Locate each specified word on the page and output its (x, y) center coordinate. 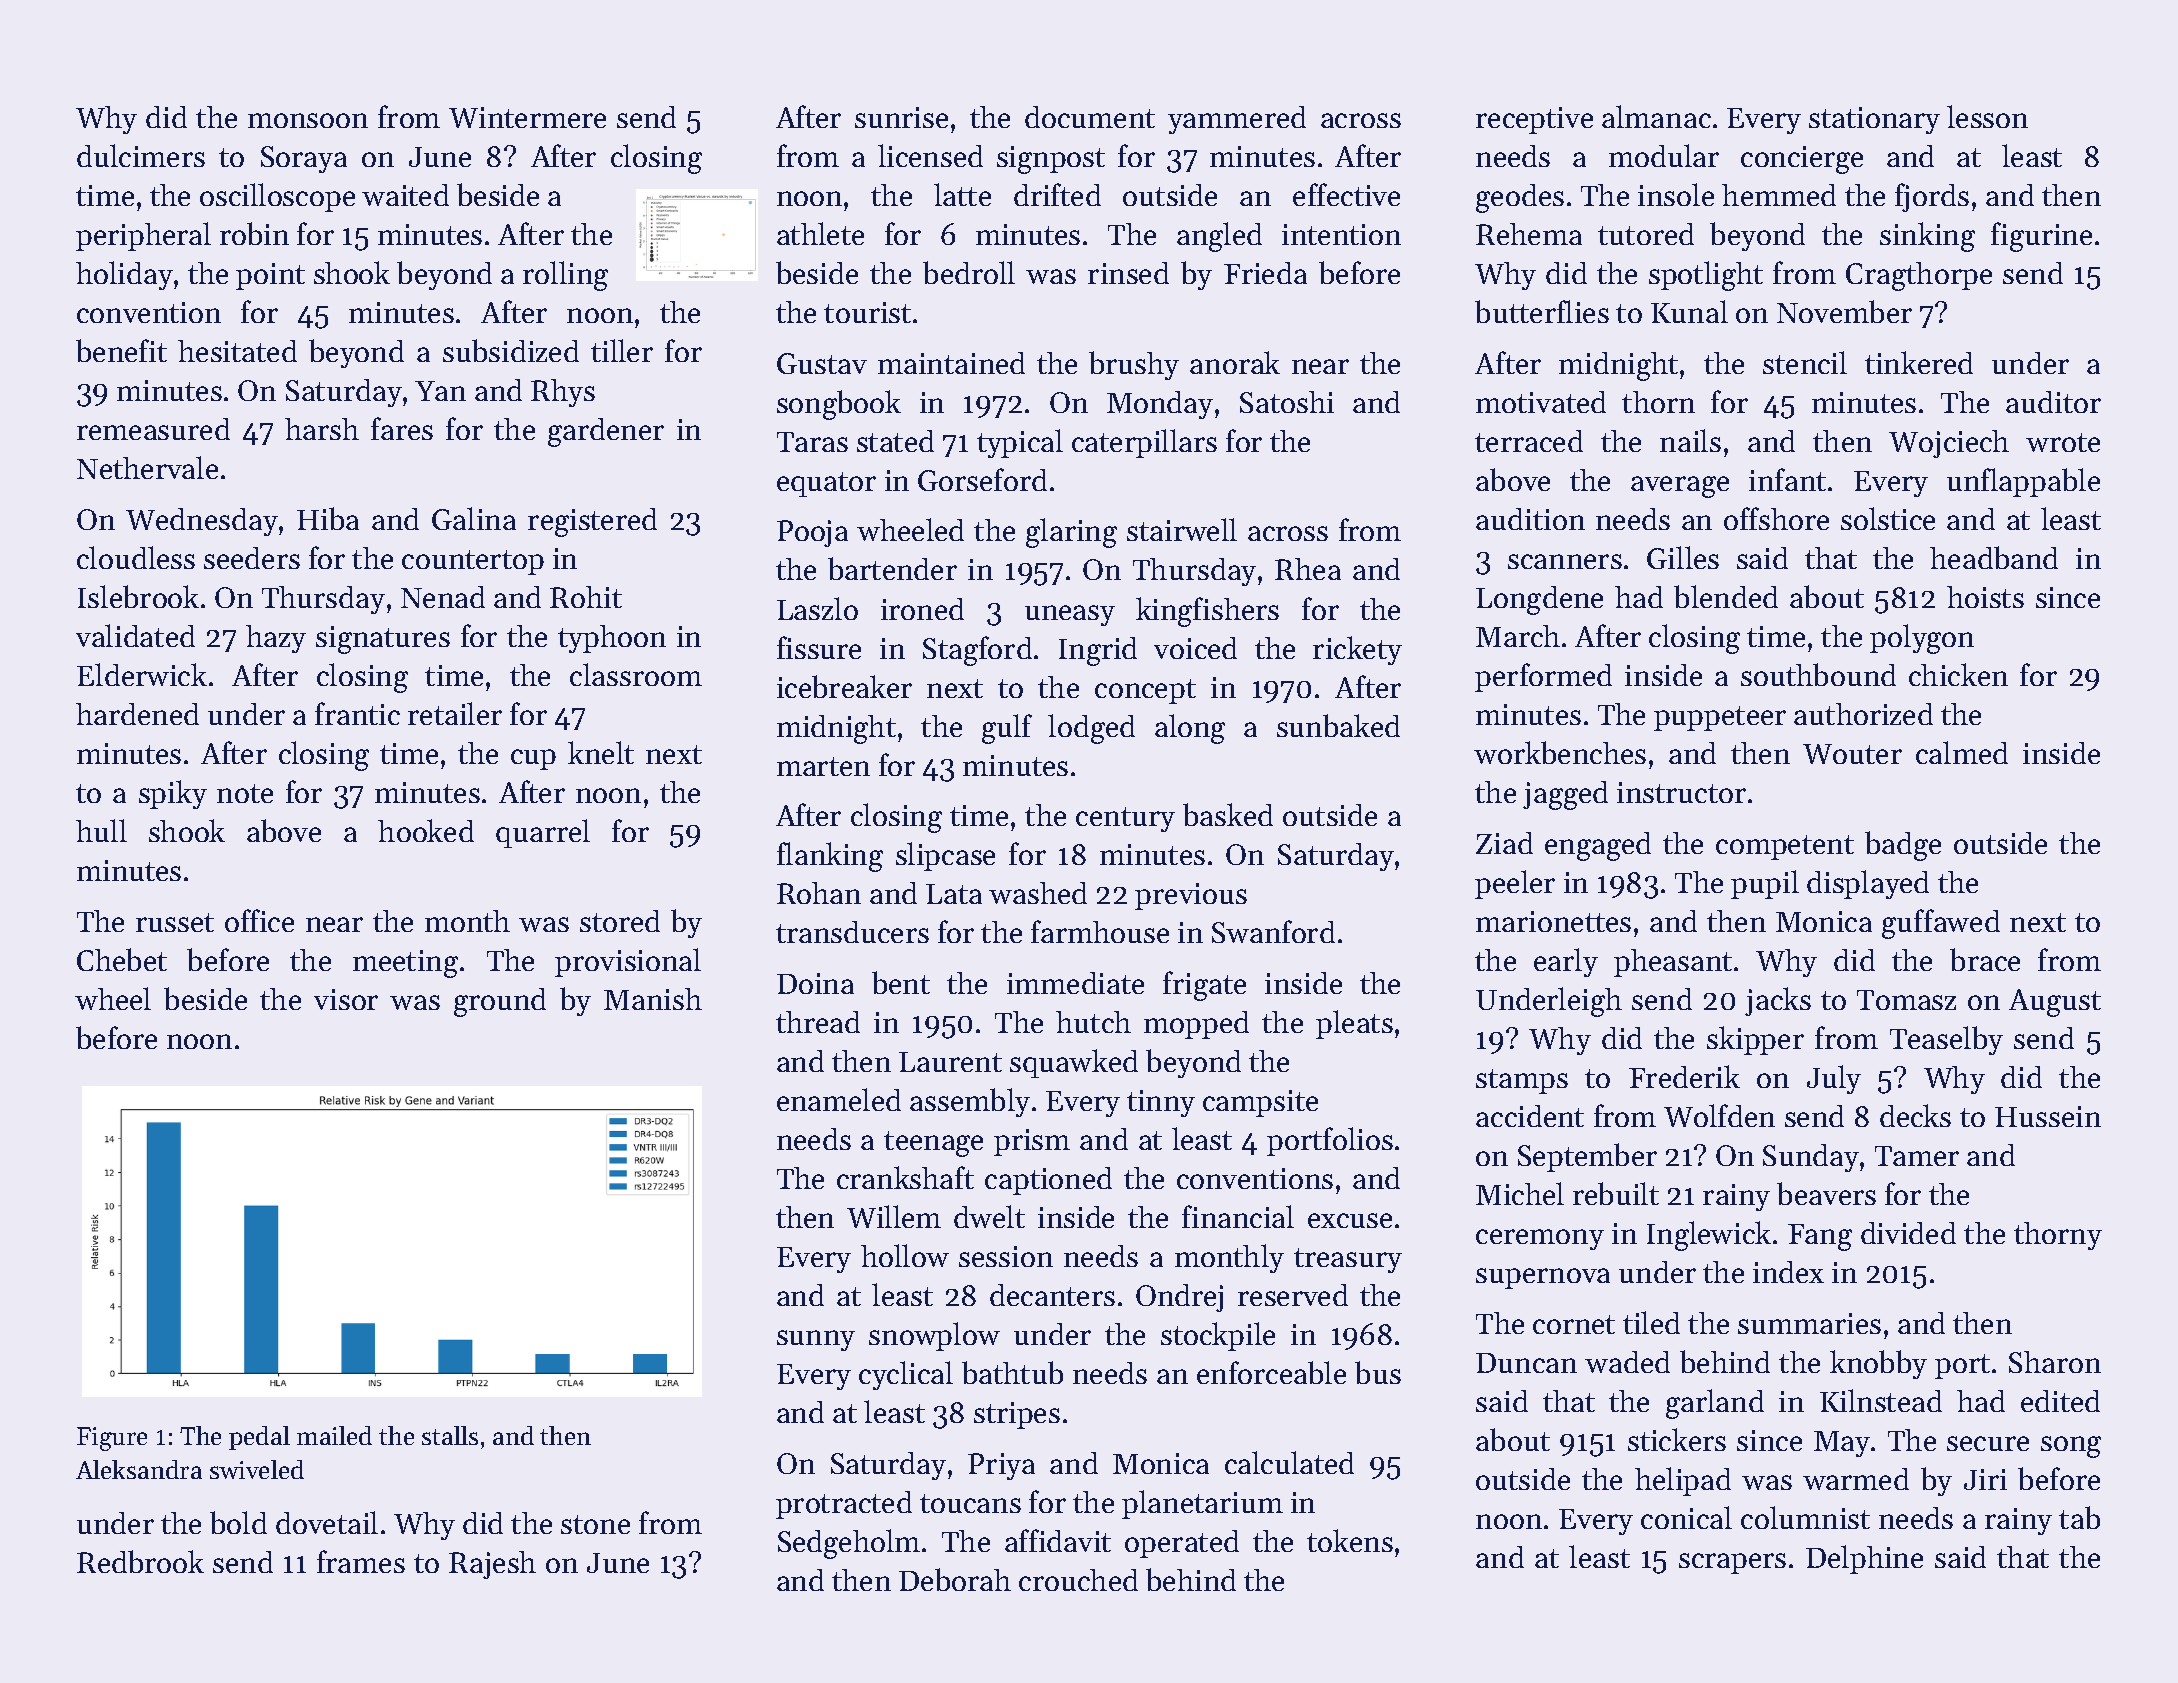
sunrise (901, 117)
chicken (1958, 674)
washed (1038, 893)
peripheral (143, 236)
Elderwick (142, 674)
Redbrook (140, 1561)
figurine (2041, 237)
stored (620, 921)
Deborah (955, 1579)
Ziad (1504, 843)
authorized (1863, 714)
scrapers (1732, 1563)
